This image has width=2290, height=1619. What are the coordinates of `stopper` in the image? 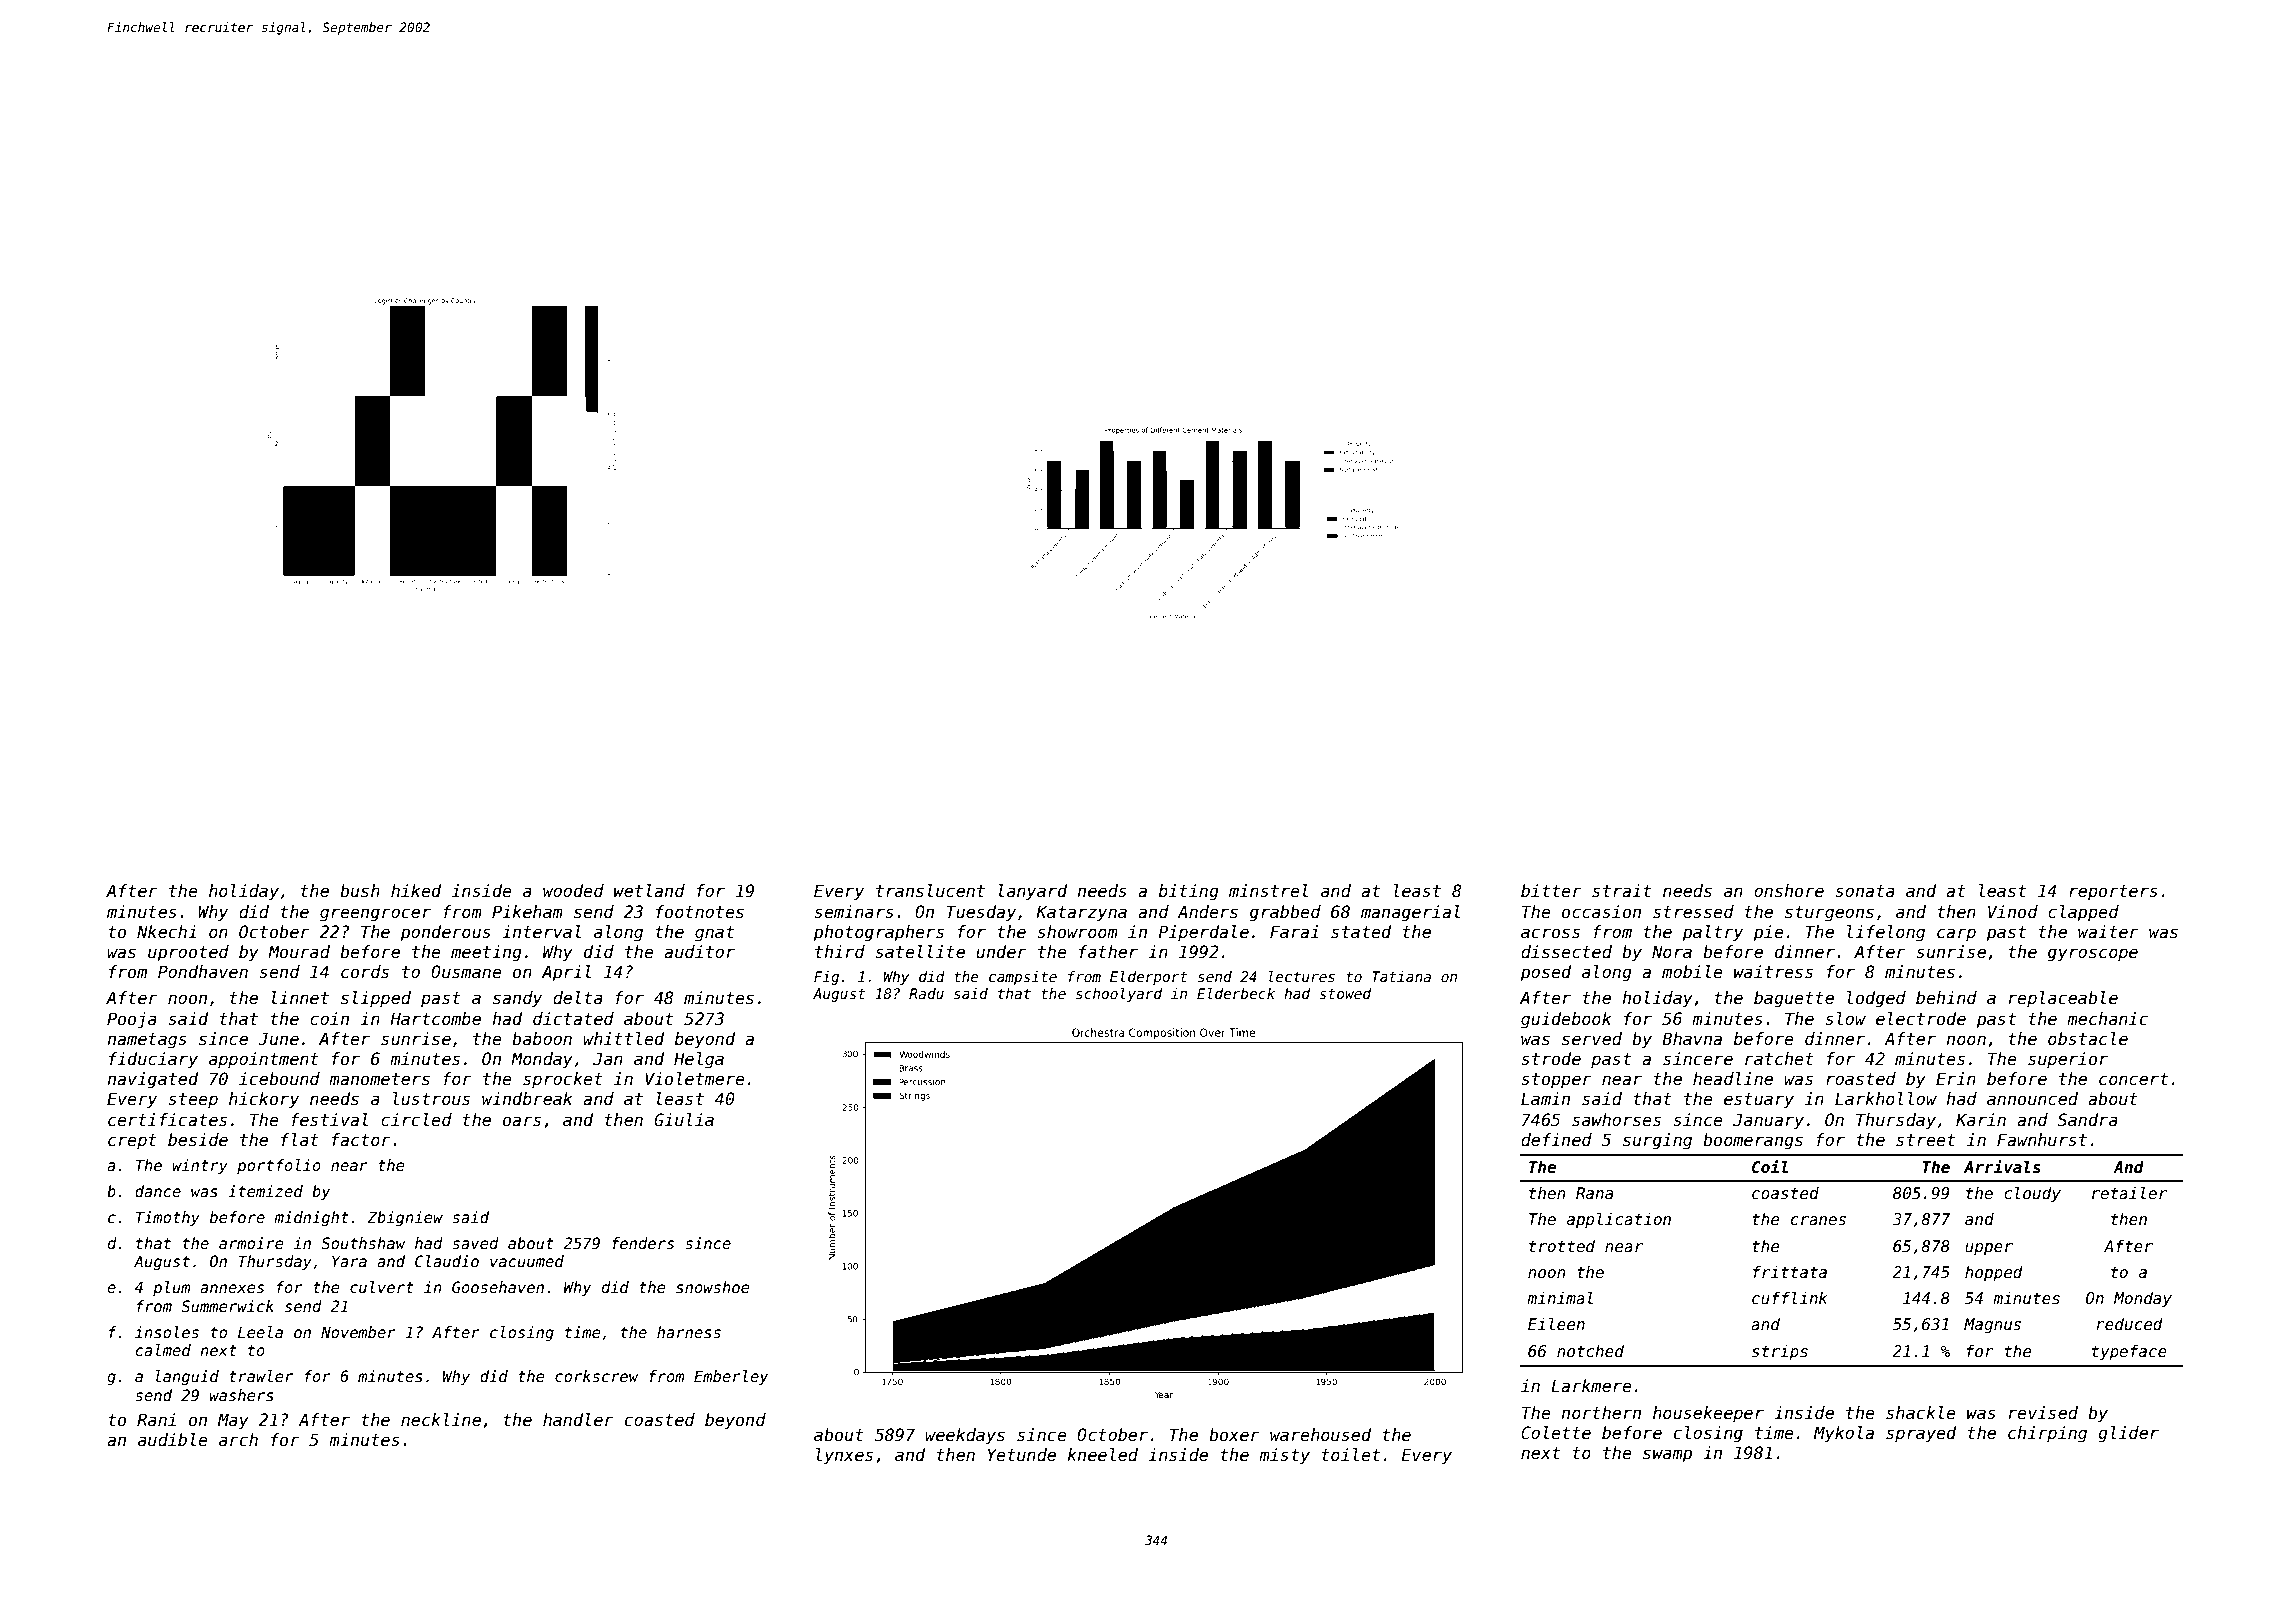 It's located at (1556, 1081).
